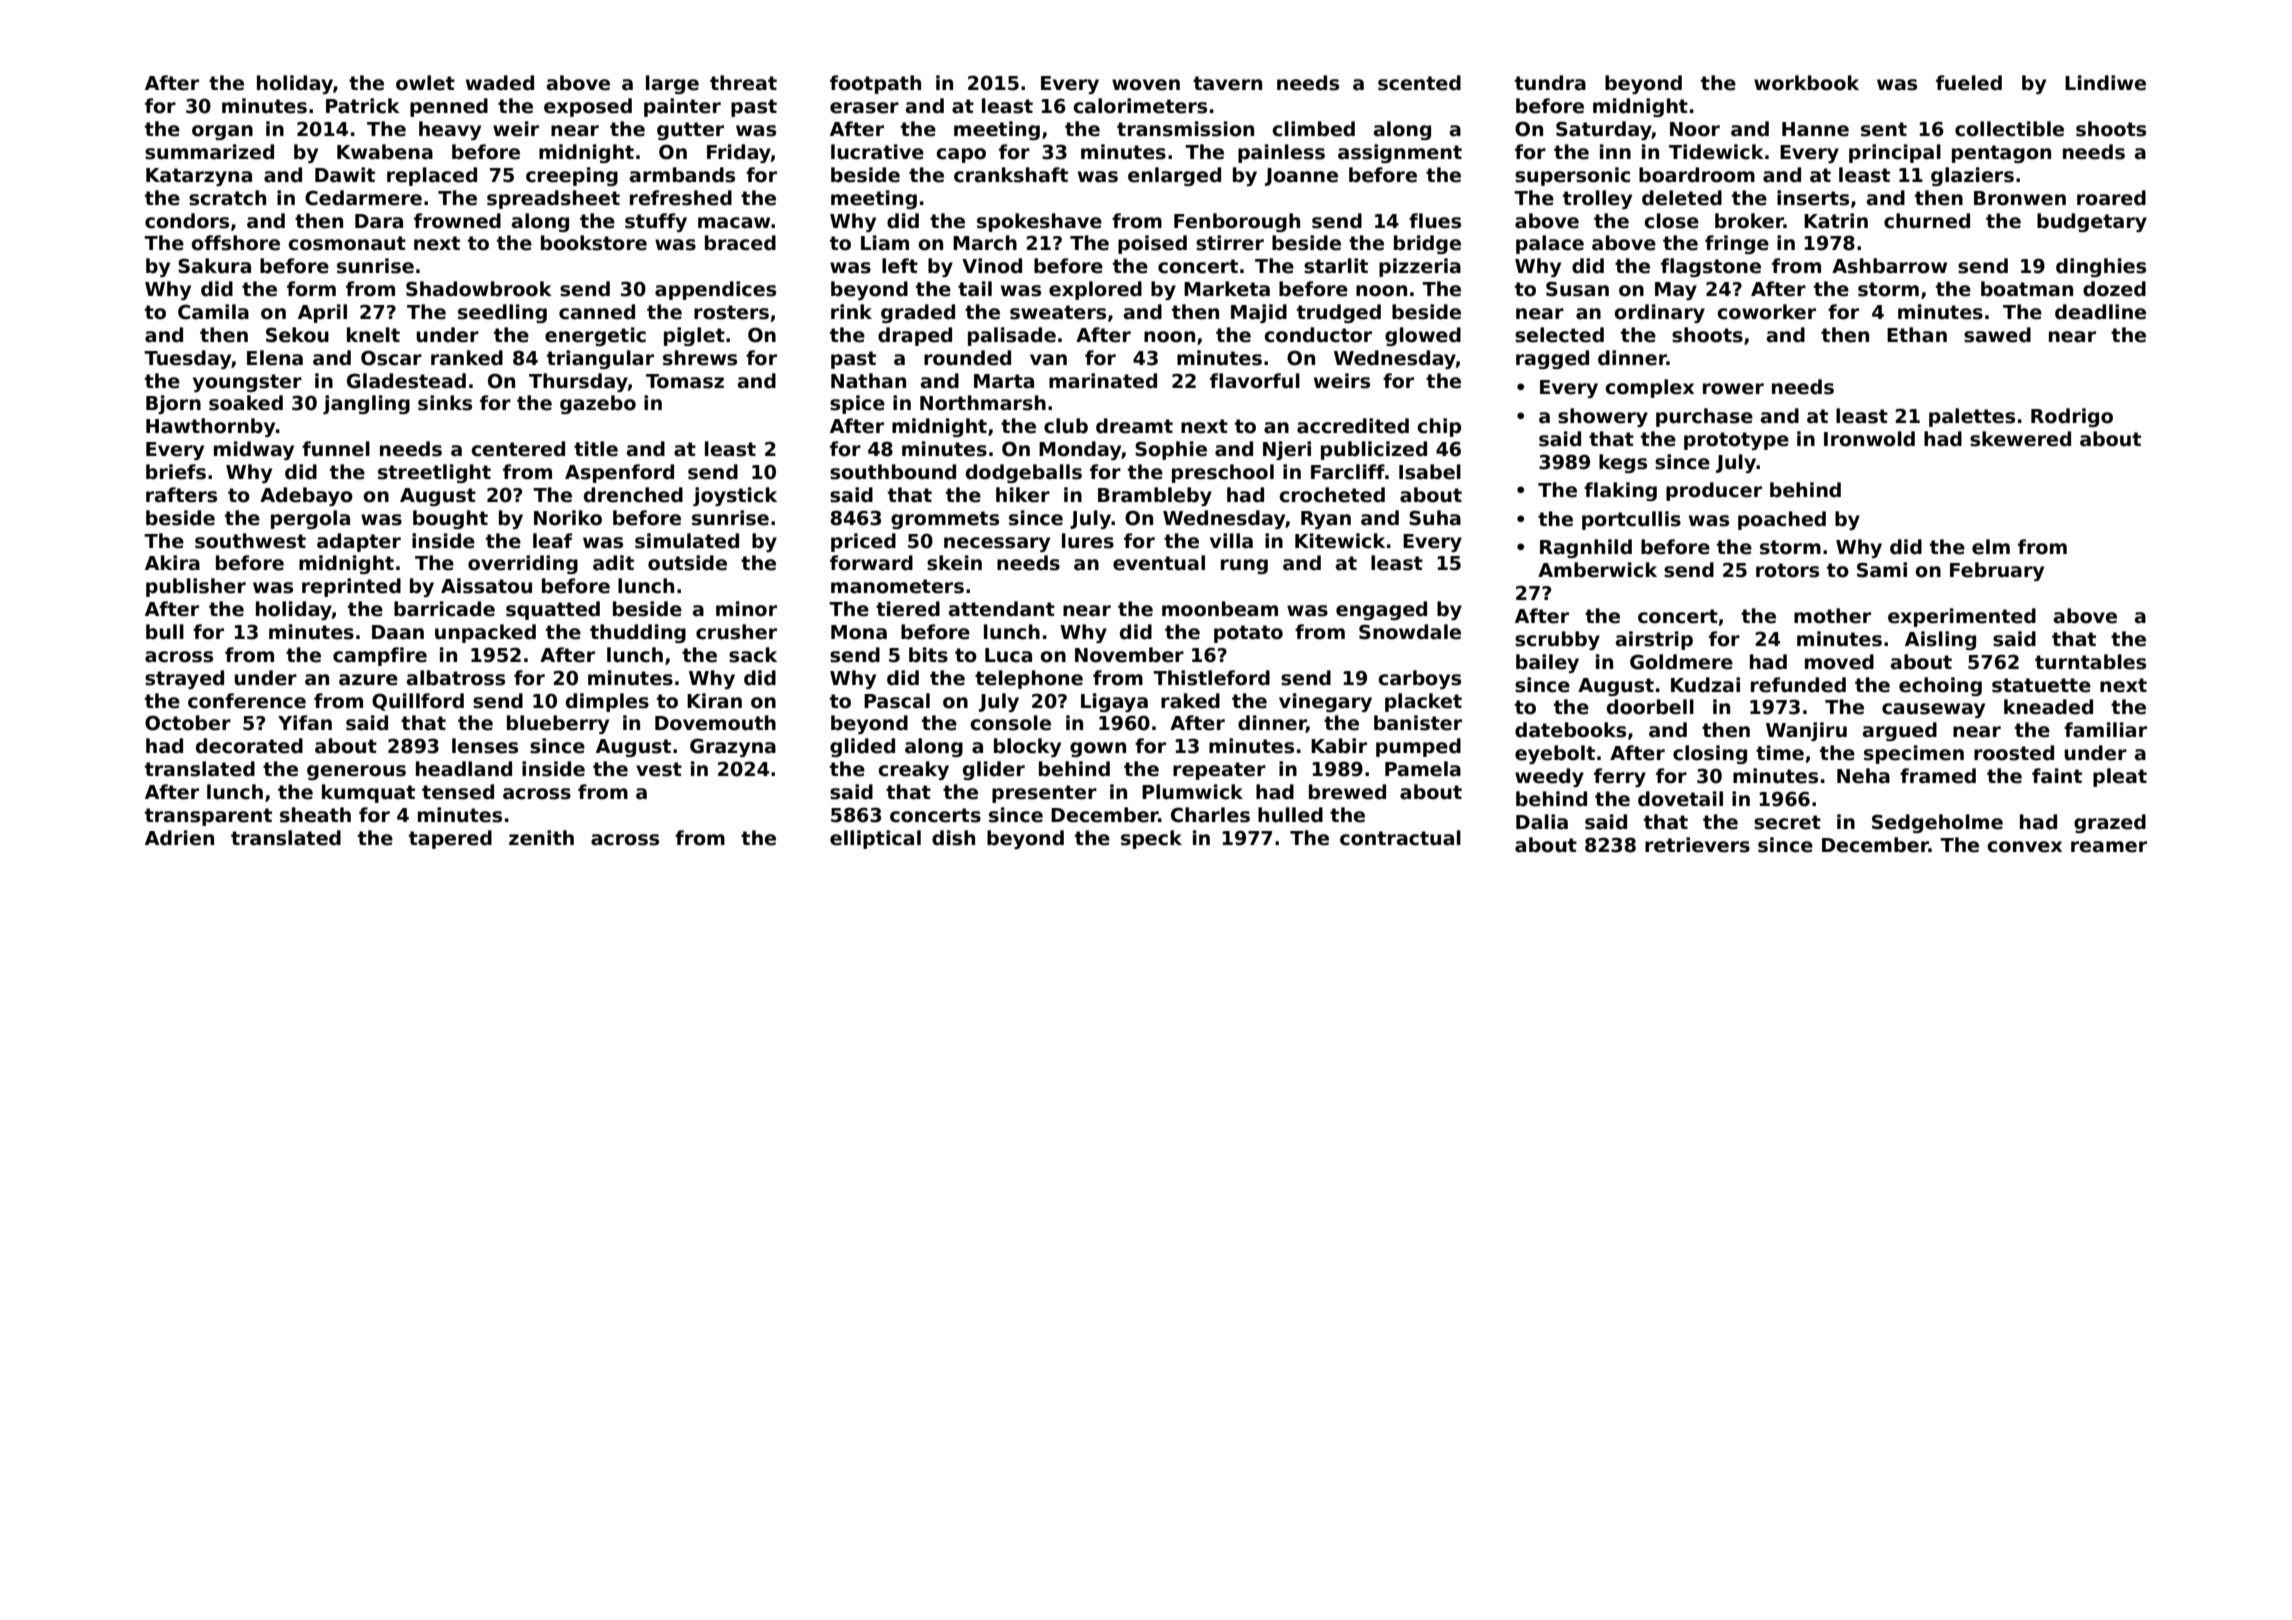 Image resolution: width=2292 pixels, height=1620 pixels. What do you see at coordinates (1290, 815) in the image?
I see `hulled` at bounding box center [1290, 815].
